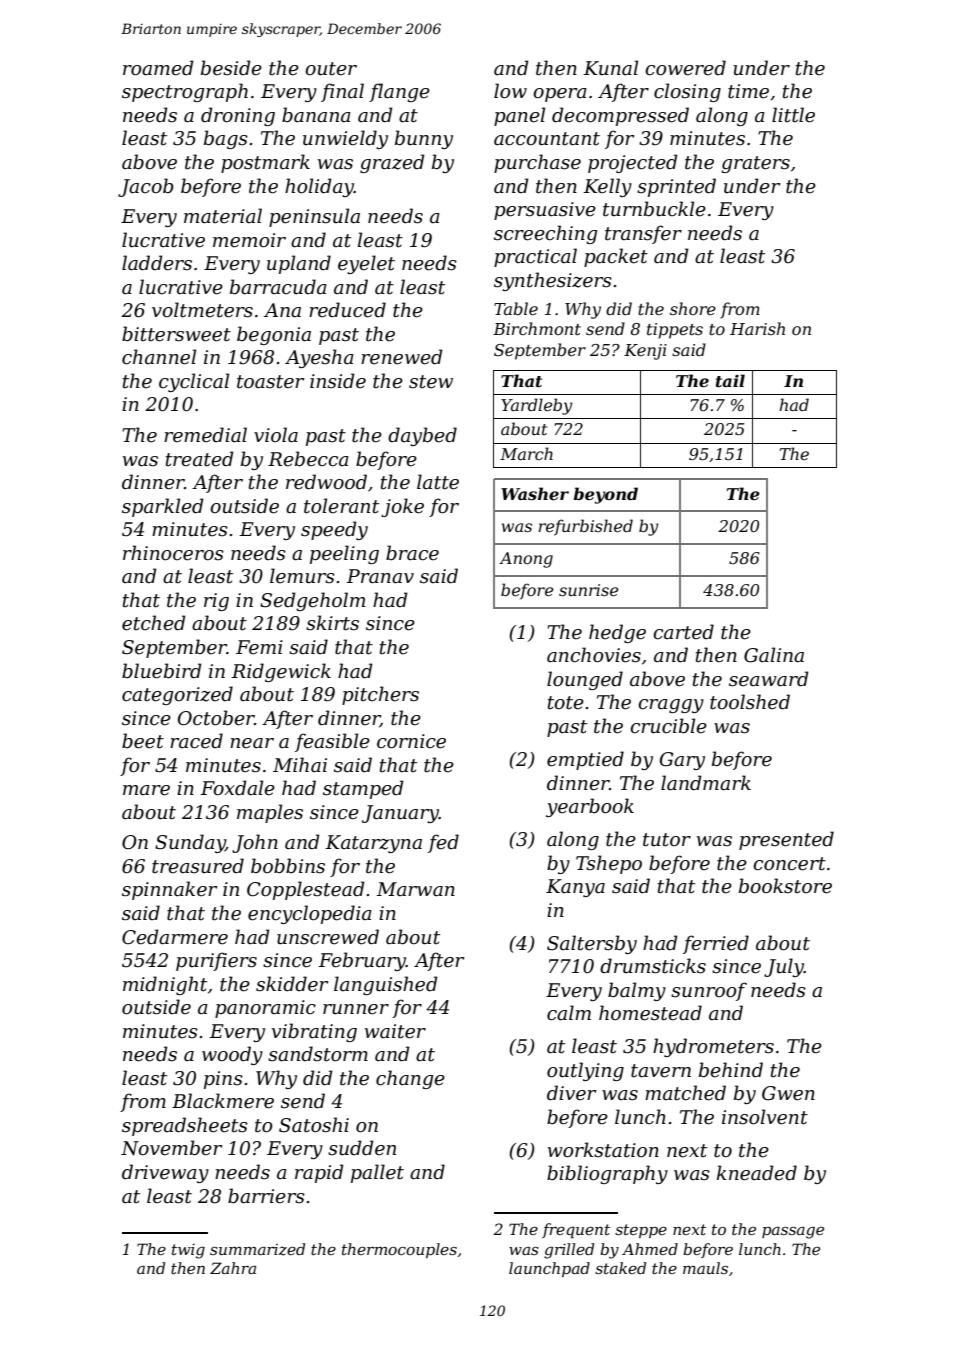 The width and height of the screenshot is (958, 1359). Describe the element at coordinates (793, 1233) in the screenshot. I see `passage` at that location.
